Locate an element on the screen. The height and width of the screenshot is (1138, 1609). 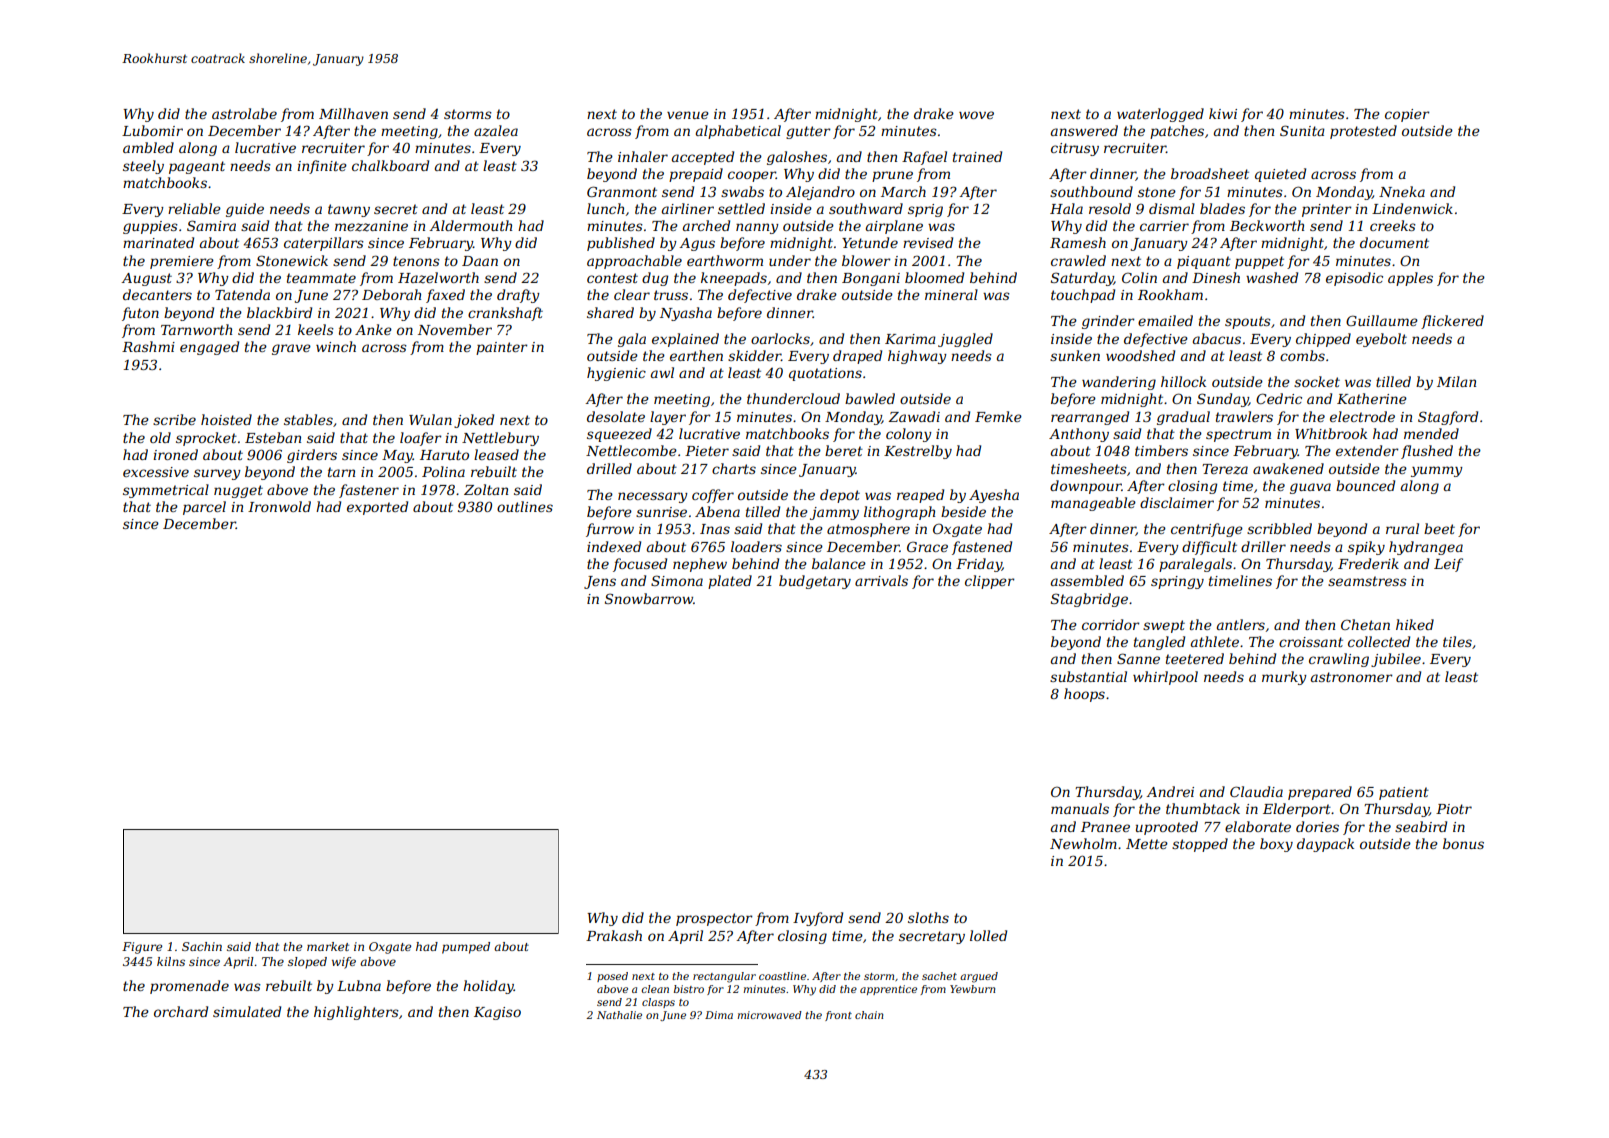
prospector is located at coordinates (714, 919).
